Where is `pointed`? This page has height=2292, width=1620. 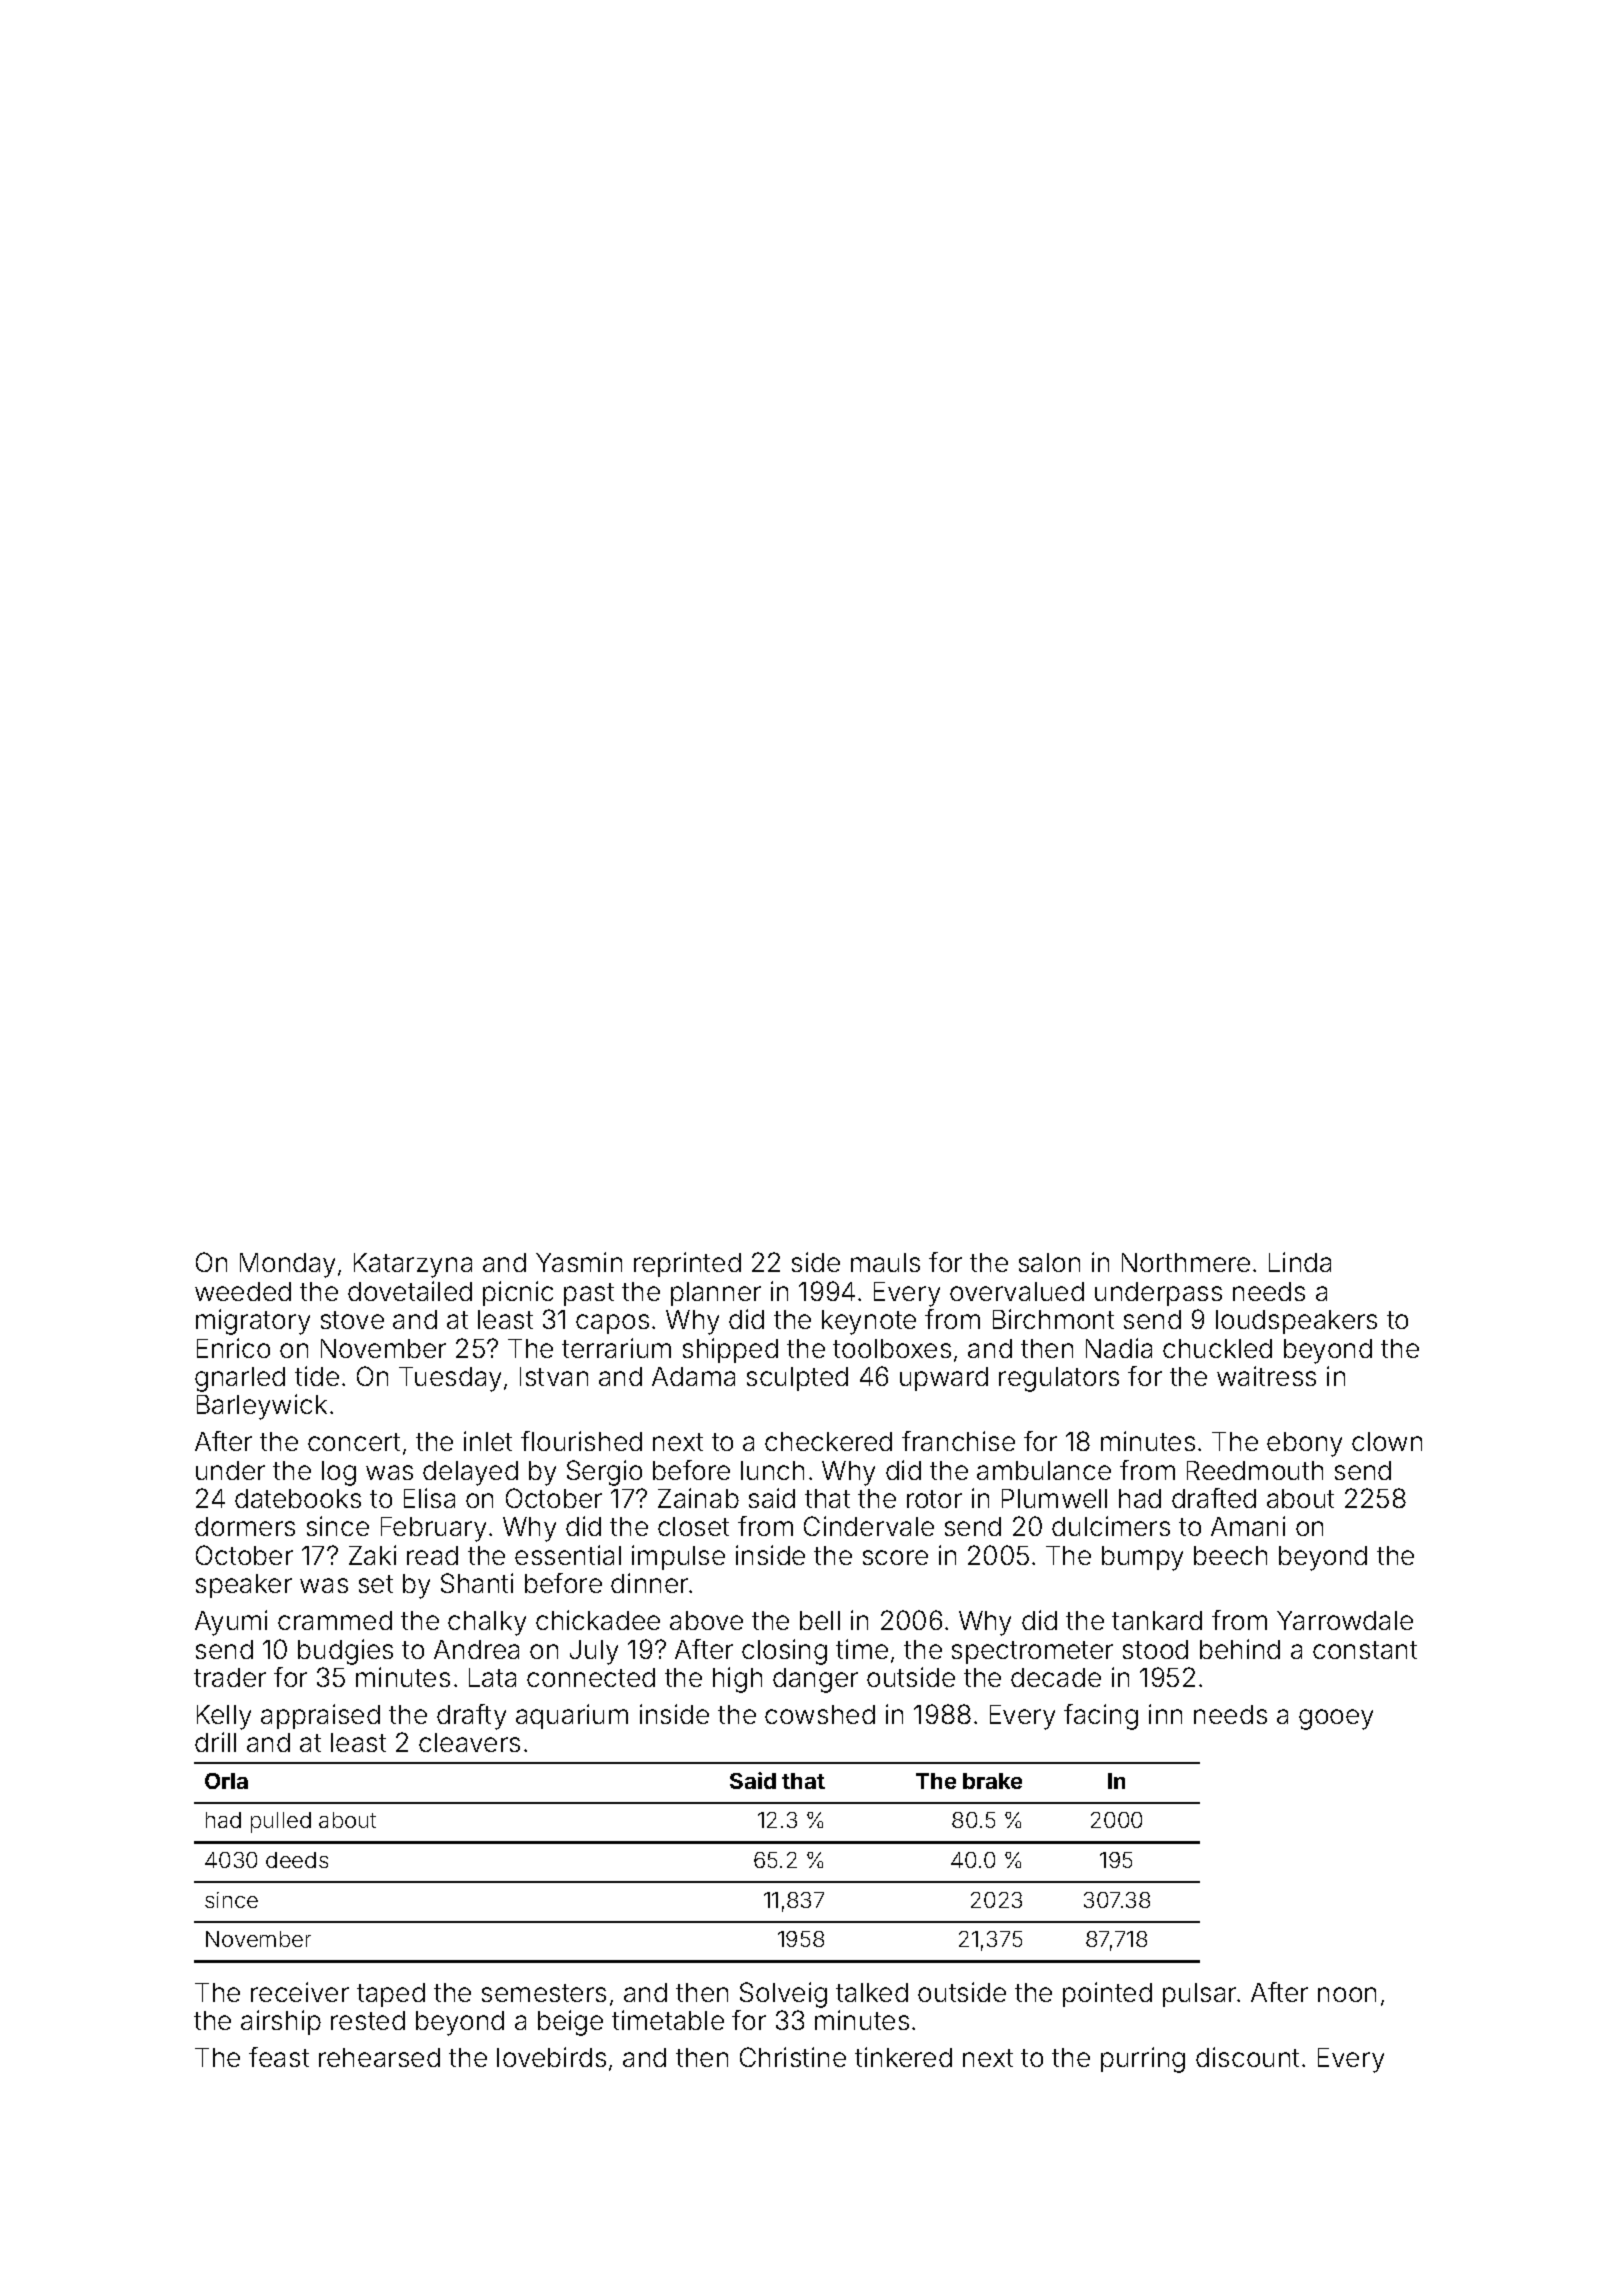
pointed is located at coordinates (1107, 1994).
